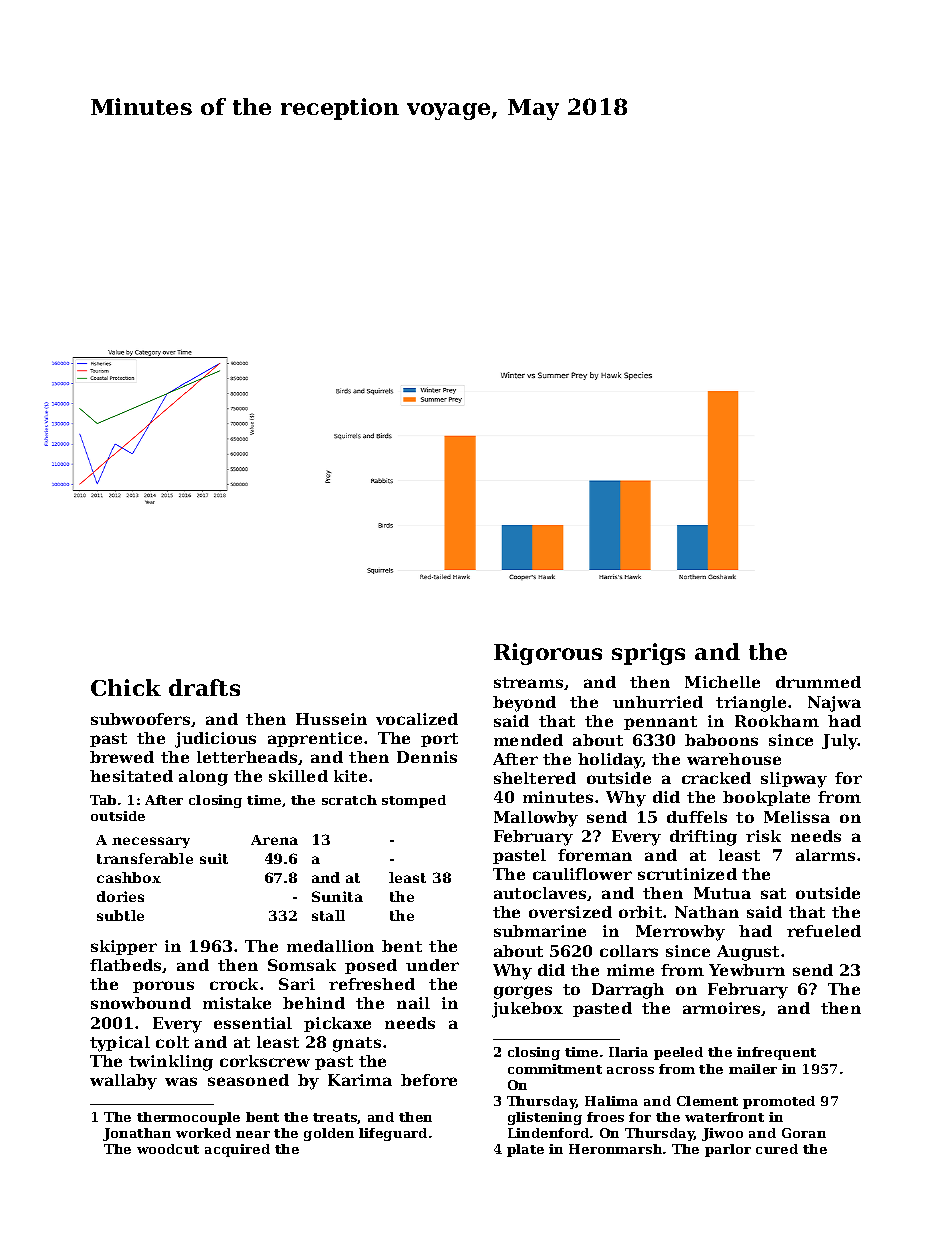 The height and width of the screenshot is (1233, 952). What do you see at coordinates (330, 946) in the screenshot?
I see `medallion` at bounding box center [330, 946].
